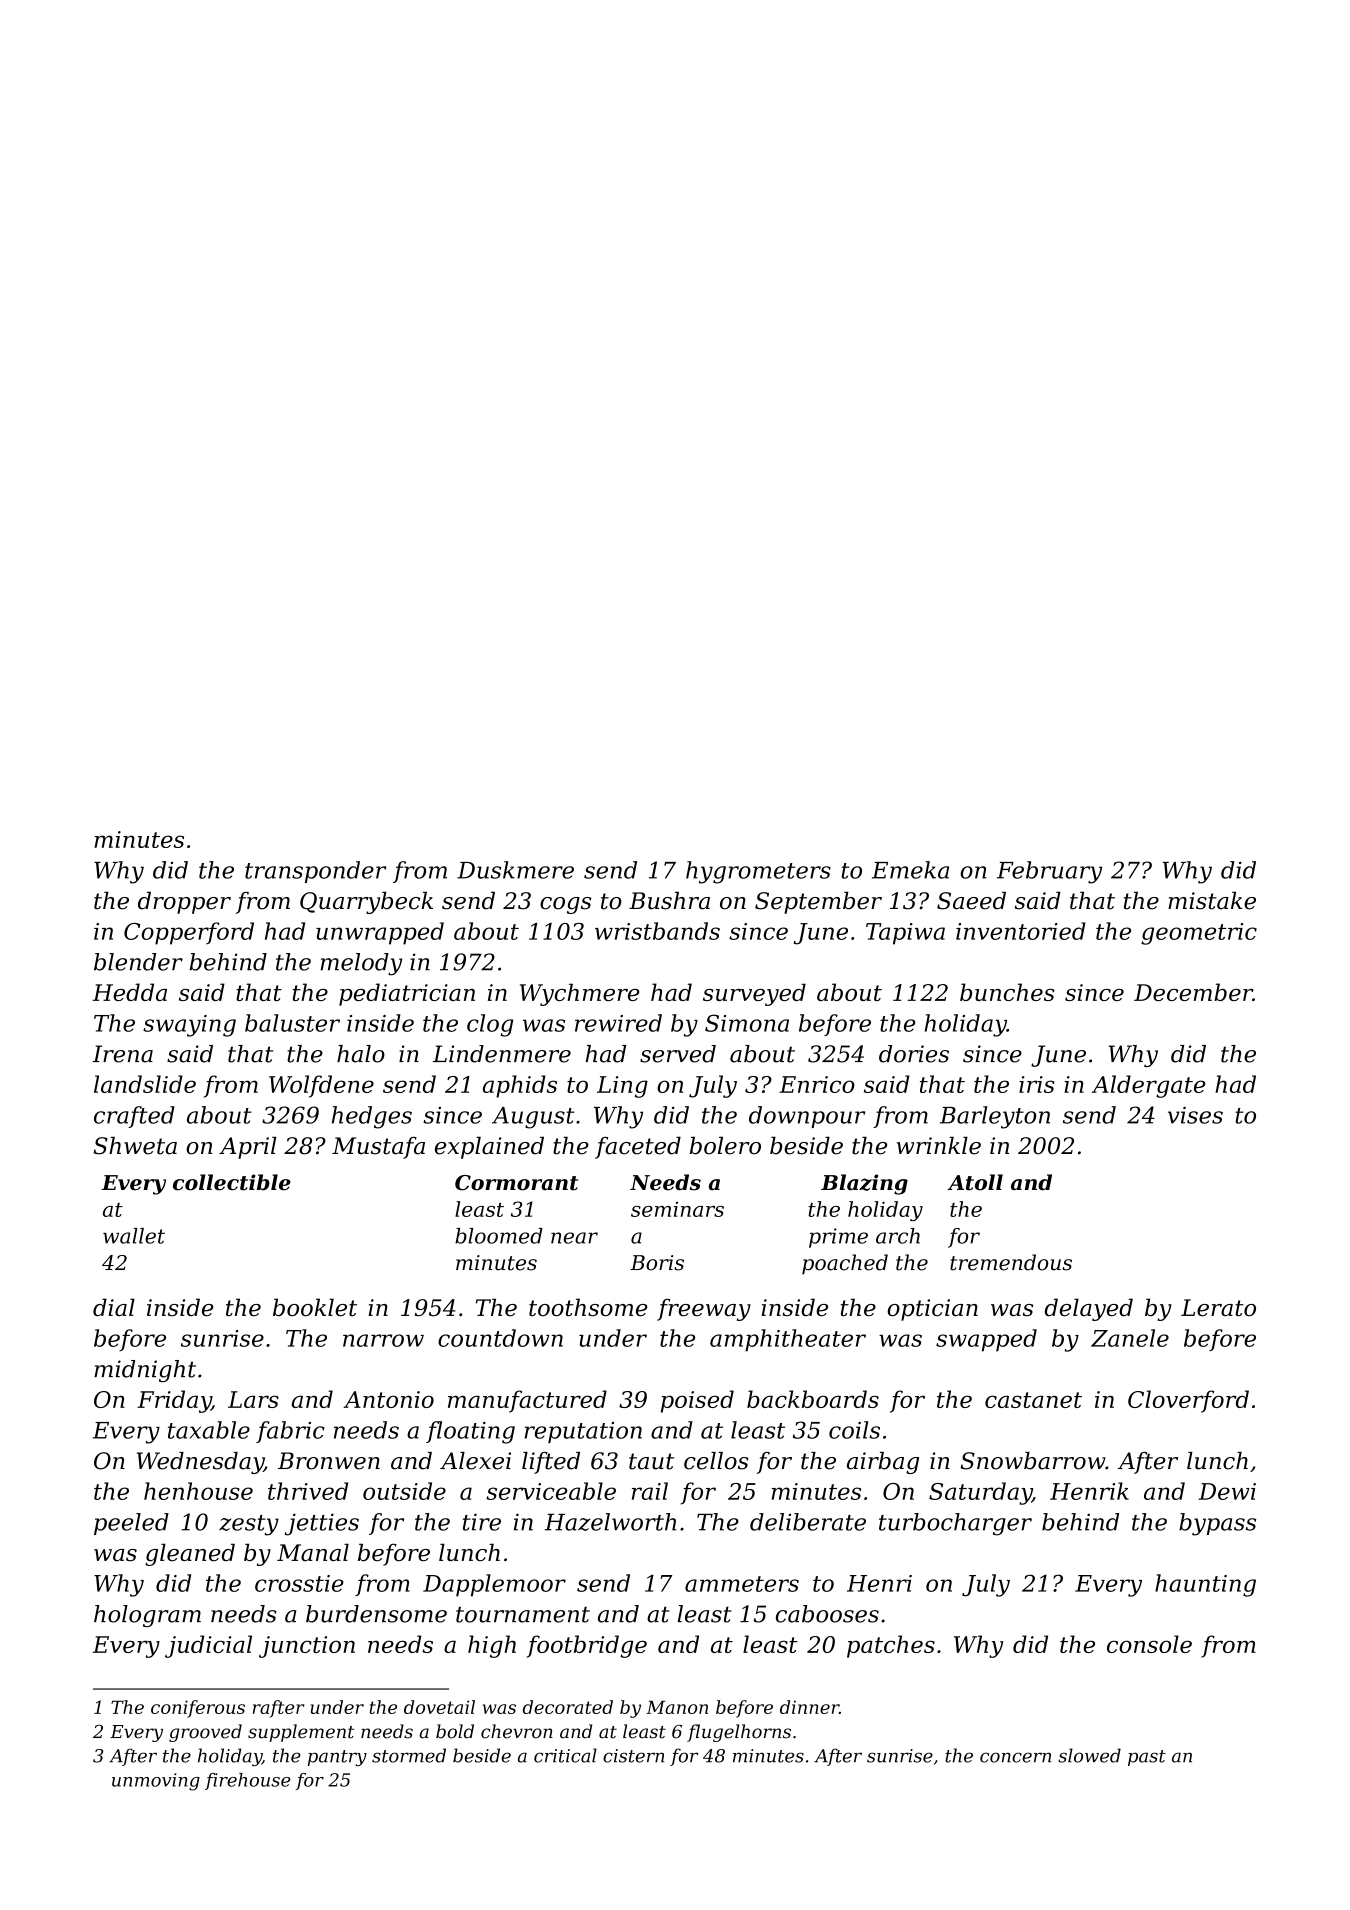  Describe the element at coordinates (527, 1401) in the screenshot. I see `manufactured` at that location.
